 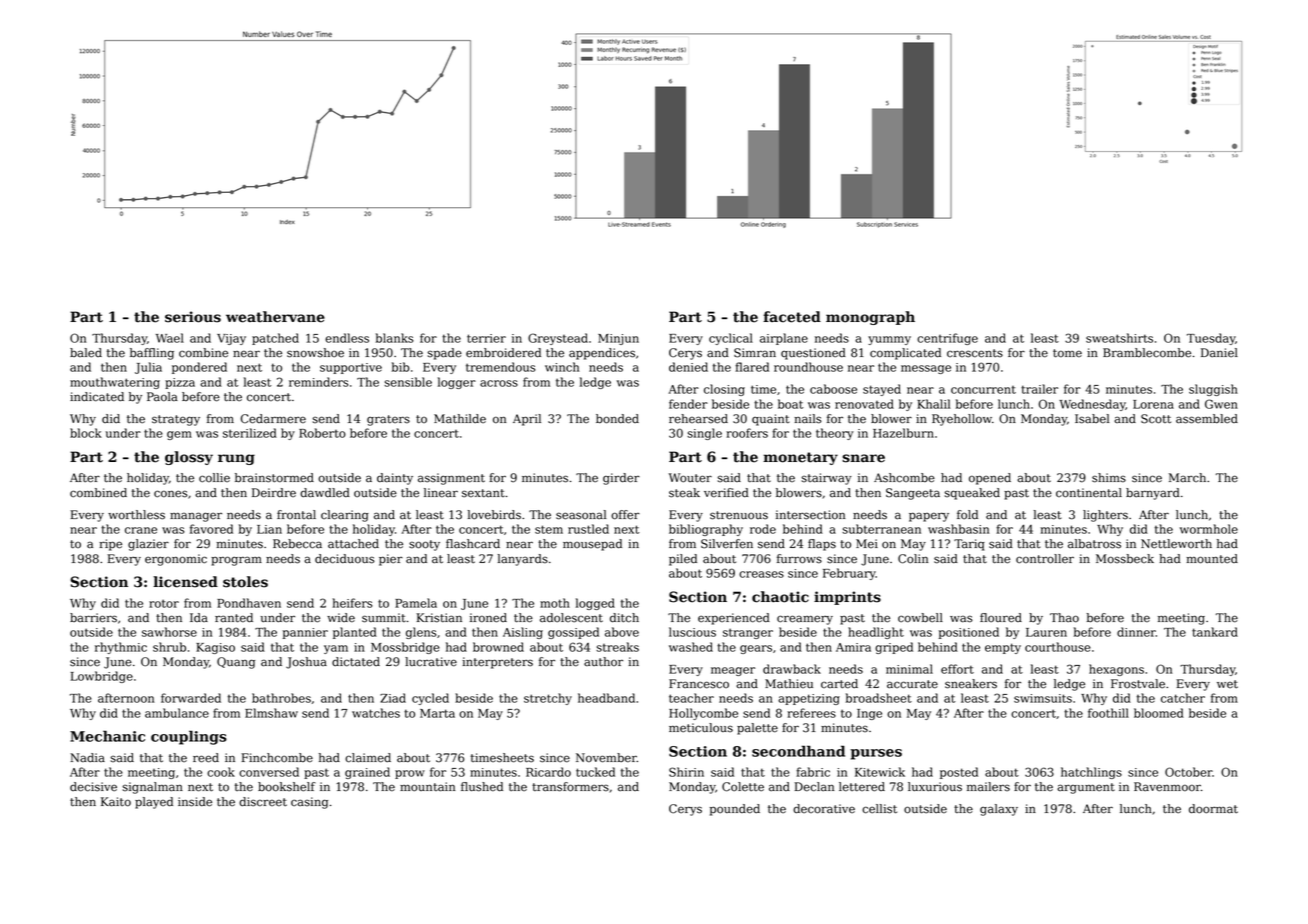 I want to click on monograph, so click(x=870, y=318).
